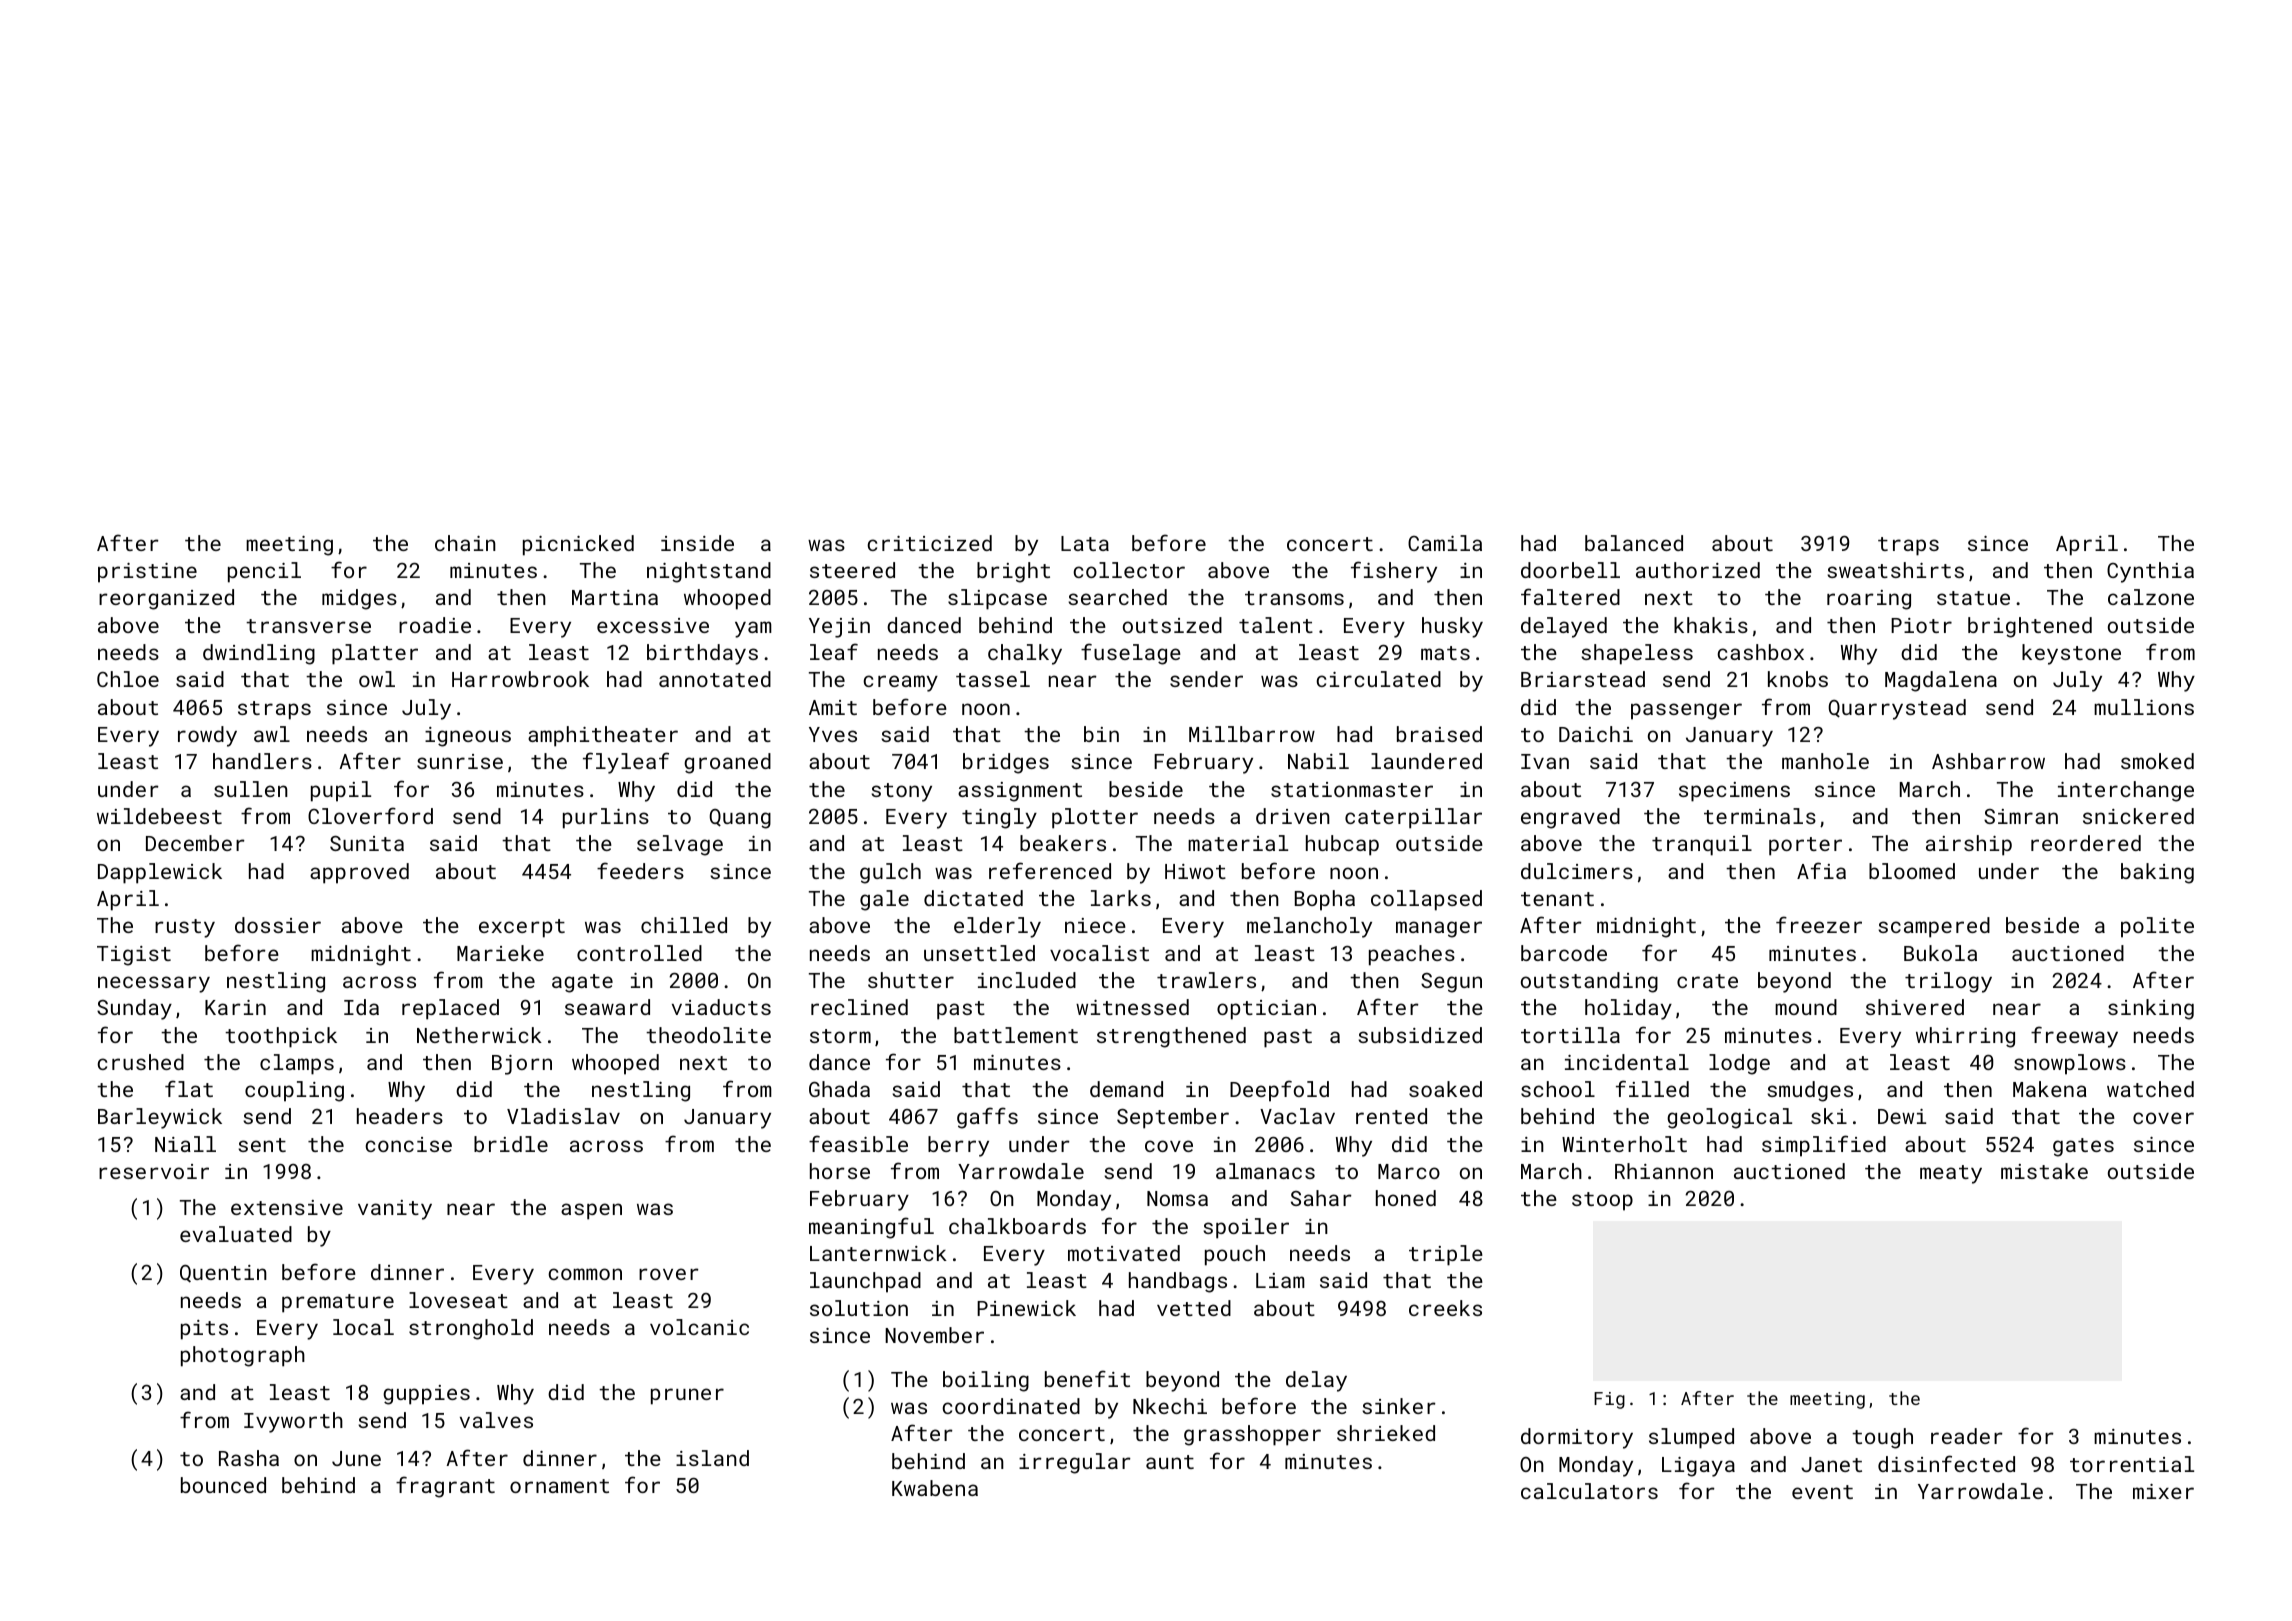  Describe the element at coordinates (1897, 709) in the document. I see `Quarrystead` at that location.
